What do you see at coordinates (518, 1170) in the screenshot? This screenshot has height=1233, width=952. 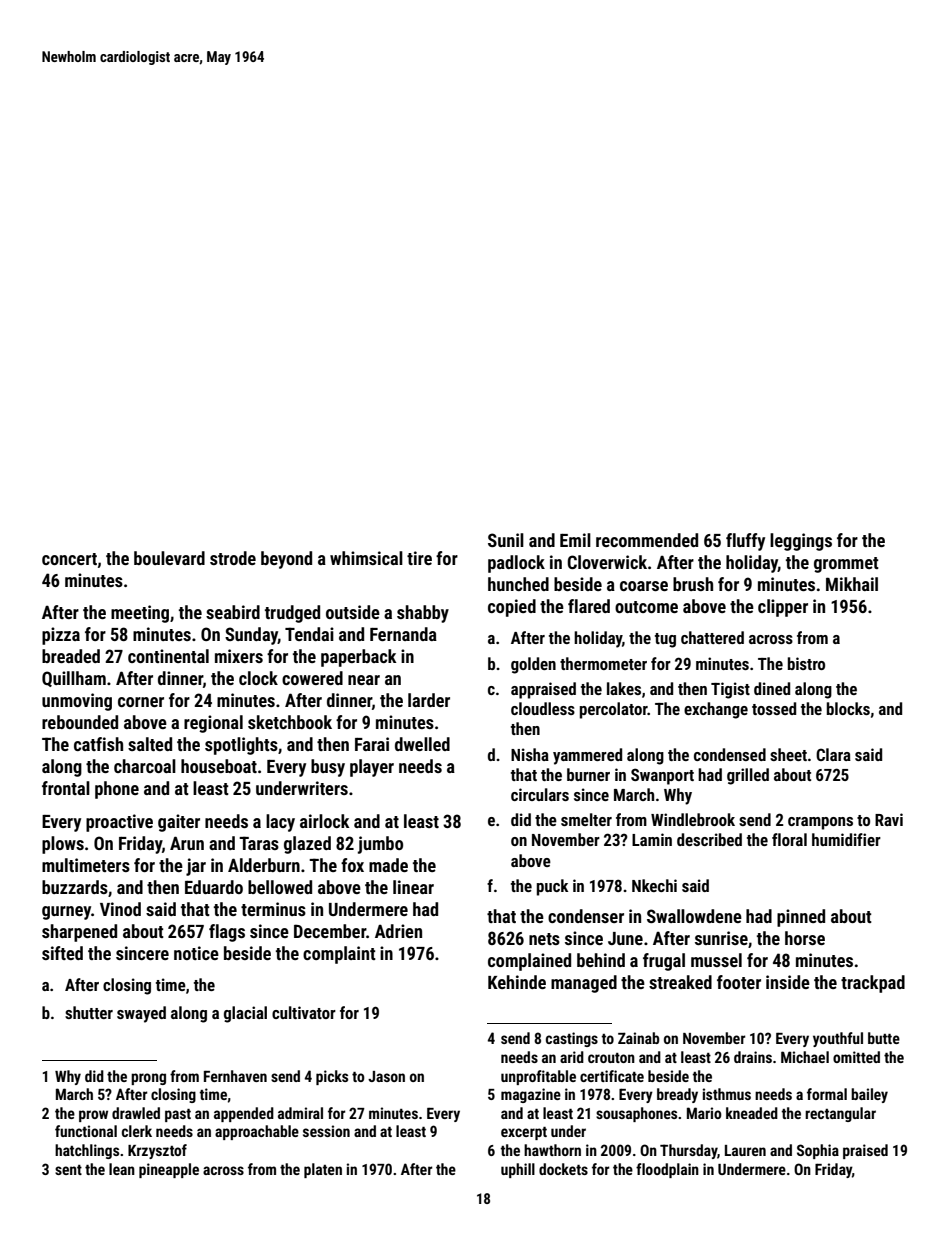 I see `uphill` at bounding box center [518, 1170].
